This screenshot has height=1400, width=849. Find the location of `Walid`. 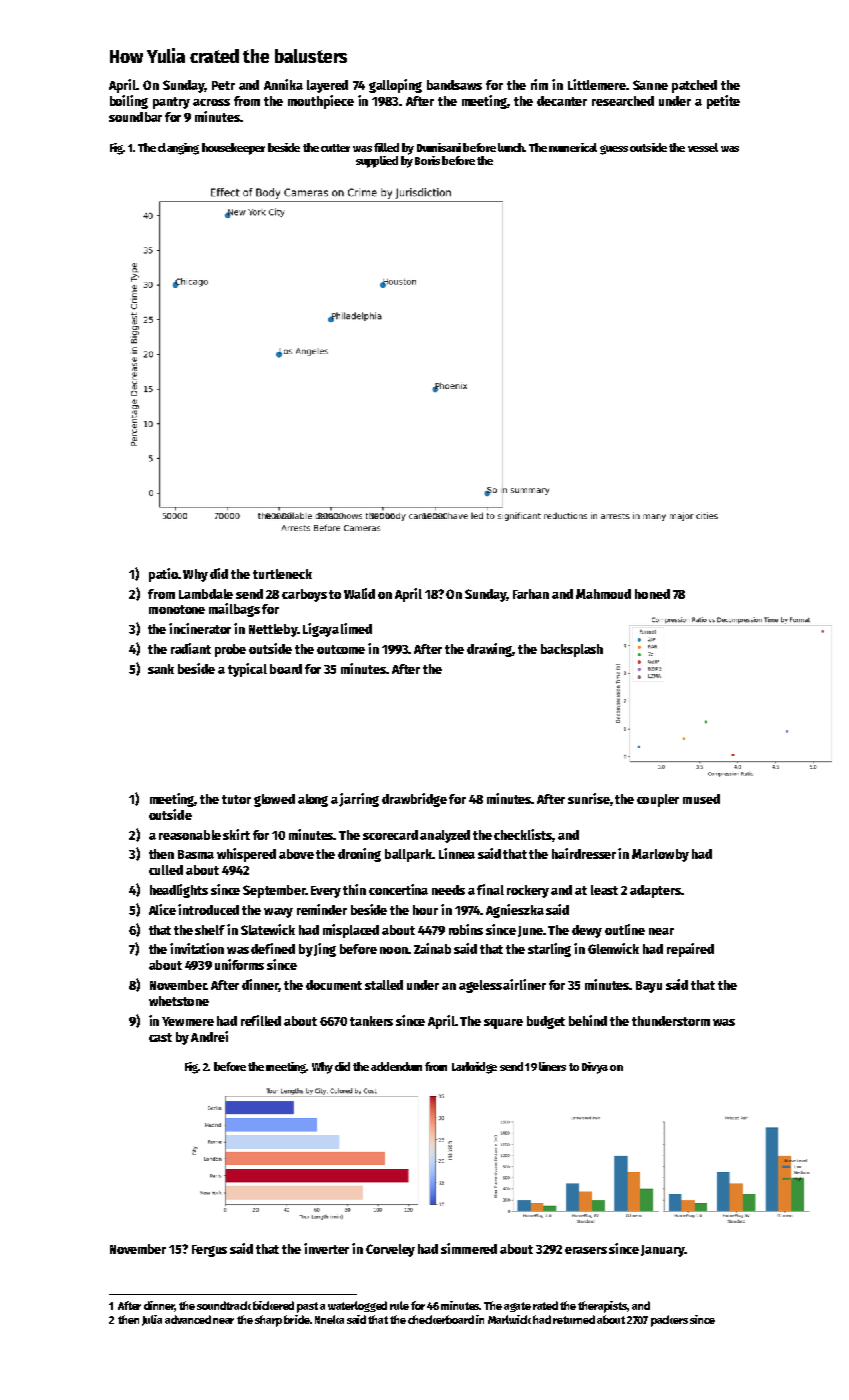

Walid is located at coordinates (359, 593).
